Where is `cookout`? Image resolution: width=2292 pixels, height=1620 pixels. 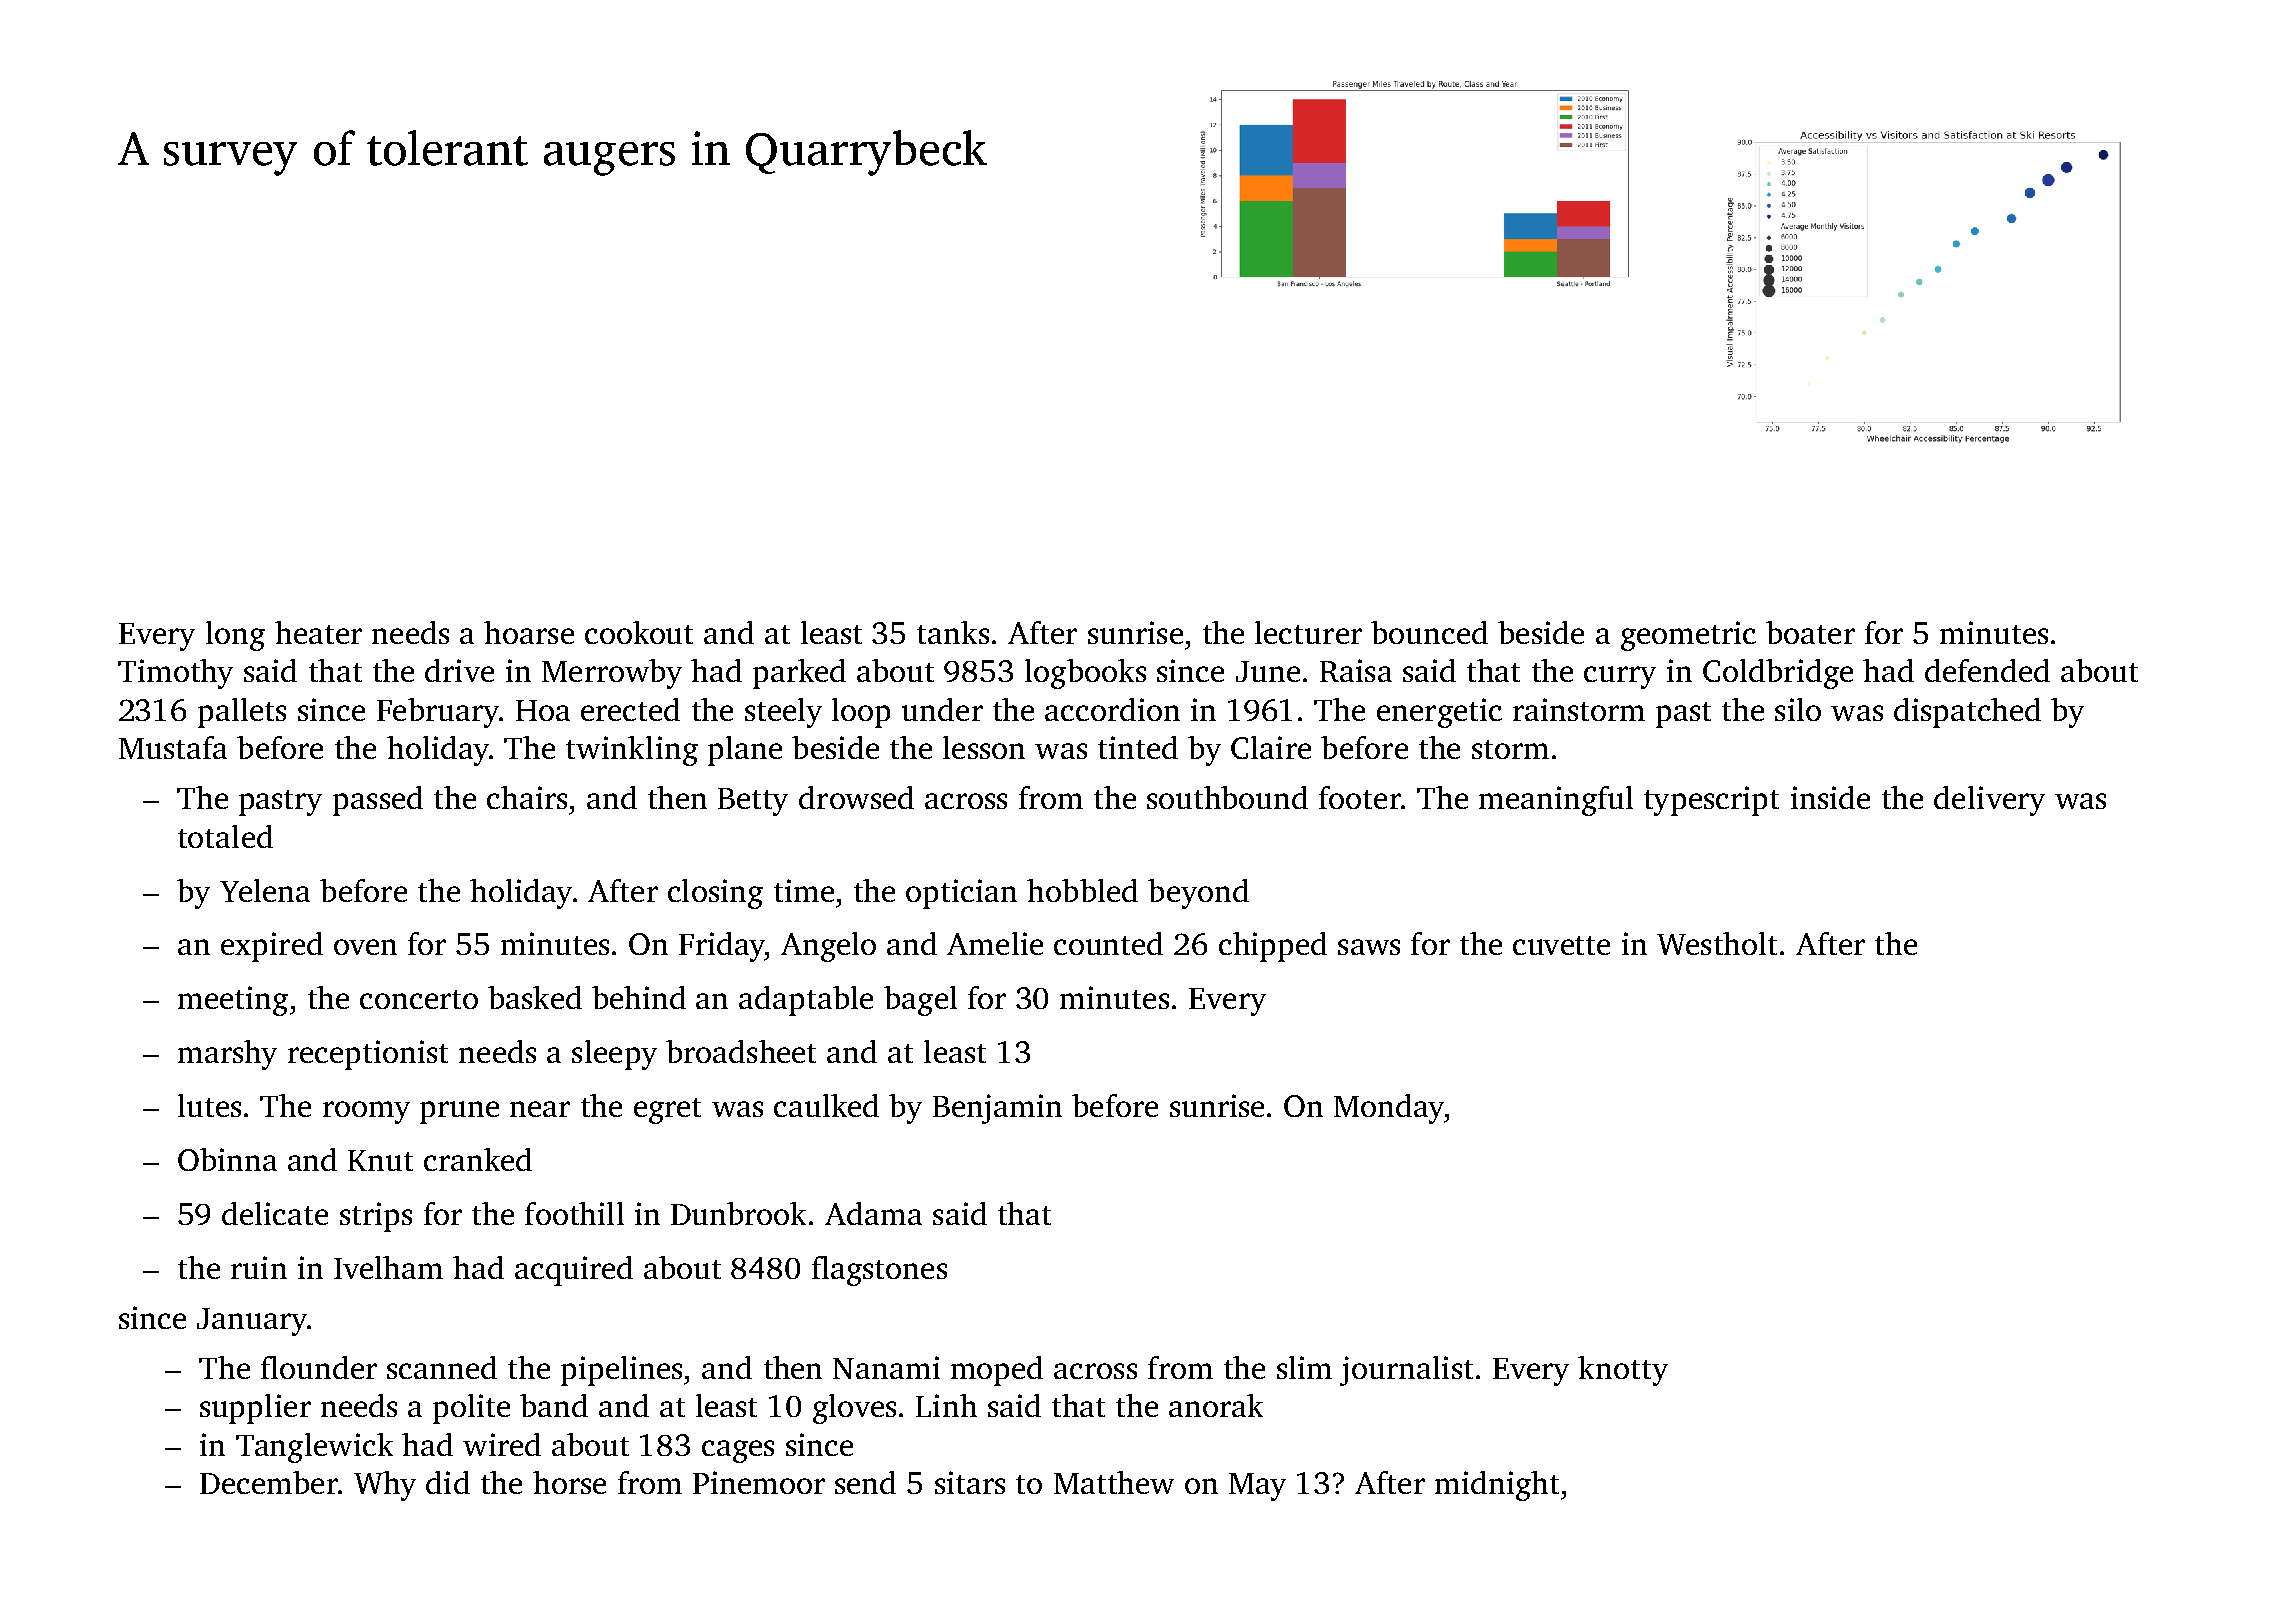
cookout is located at coordinates (639, 632).
